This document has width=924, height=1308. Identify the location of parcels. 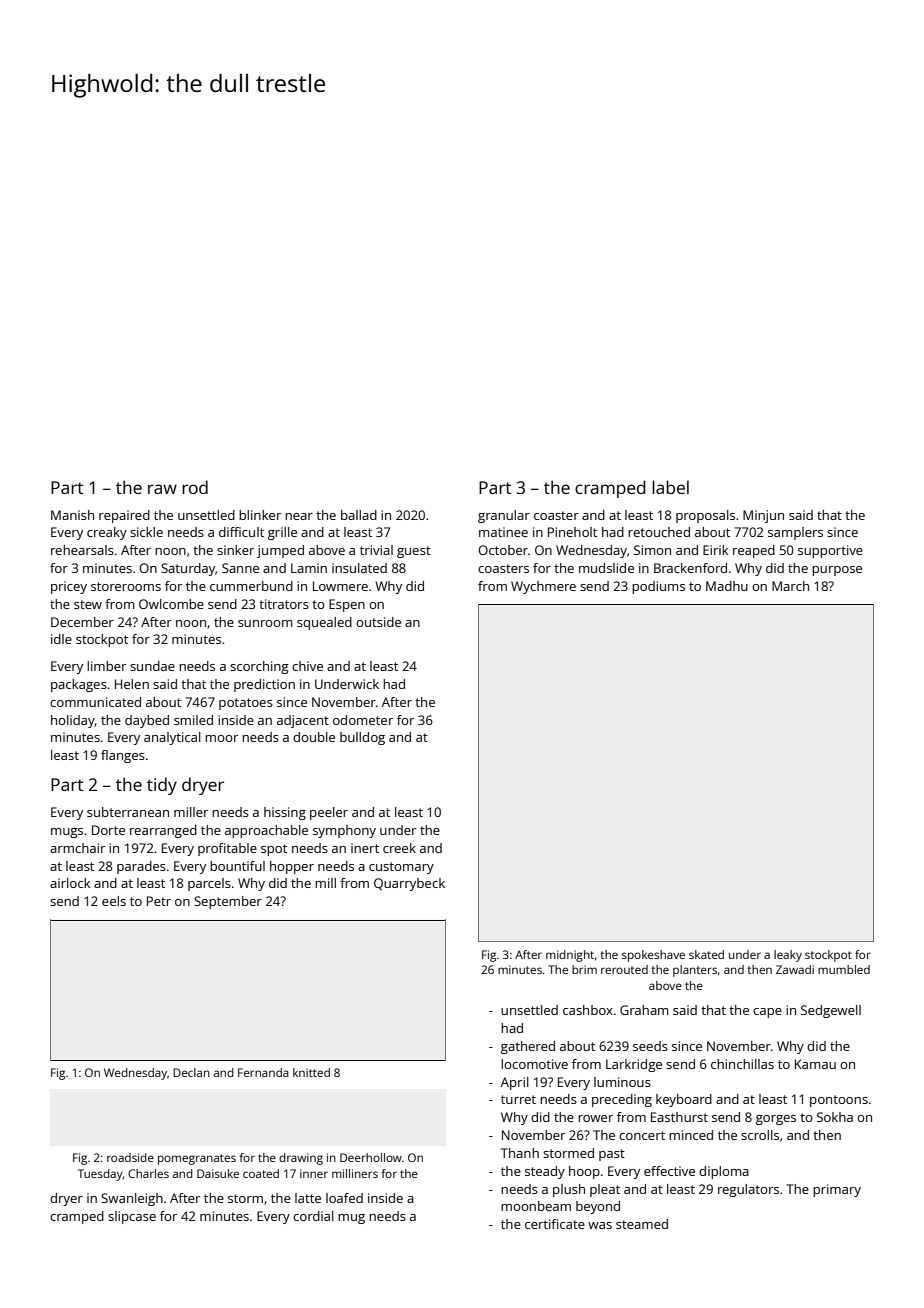
(209, 884).
